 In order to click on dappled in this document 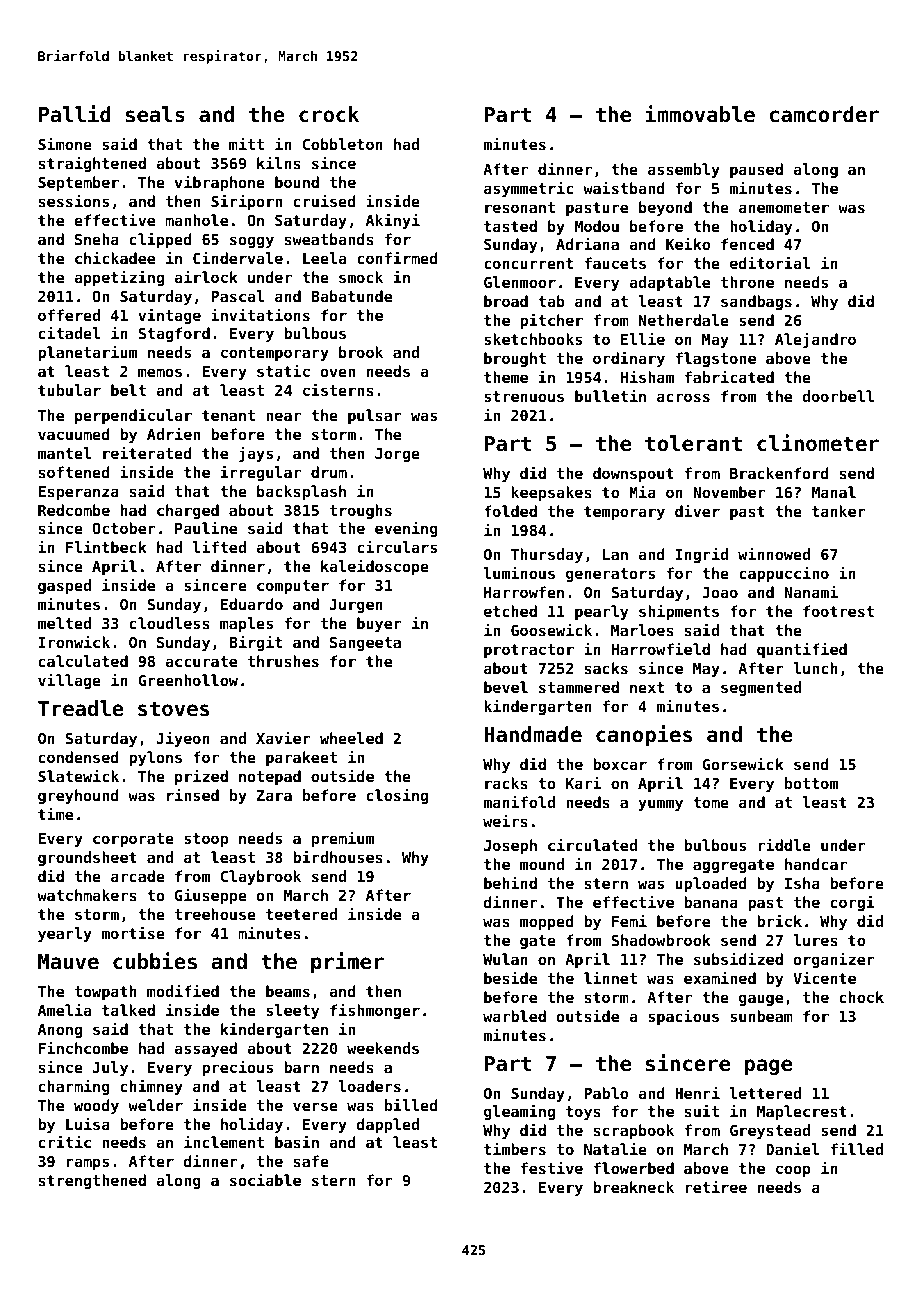, I will do `click(388, 1125)`.
